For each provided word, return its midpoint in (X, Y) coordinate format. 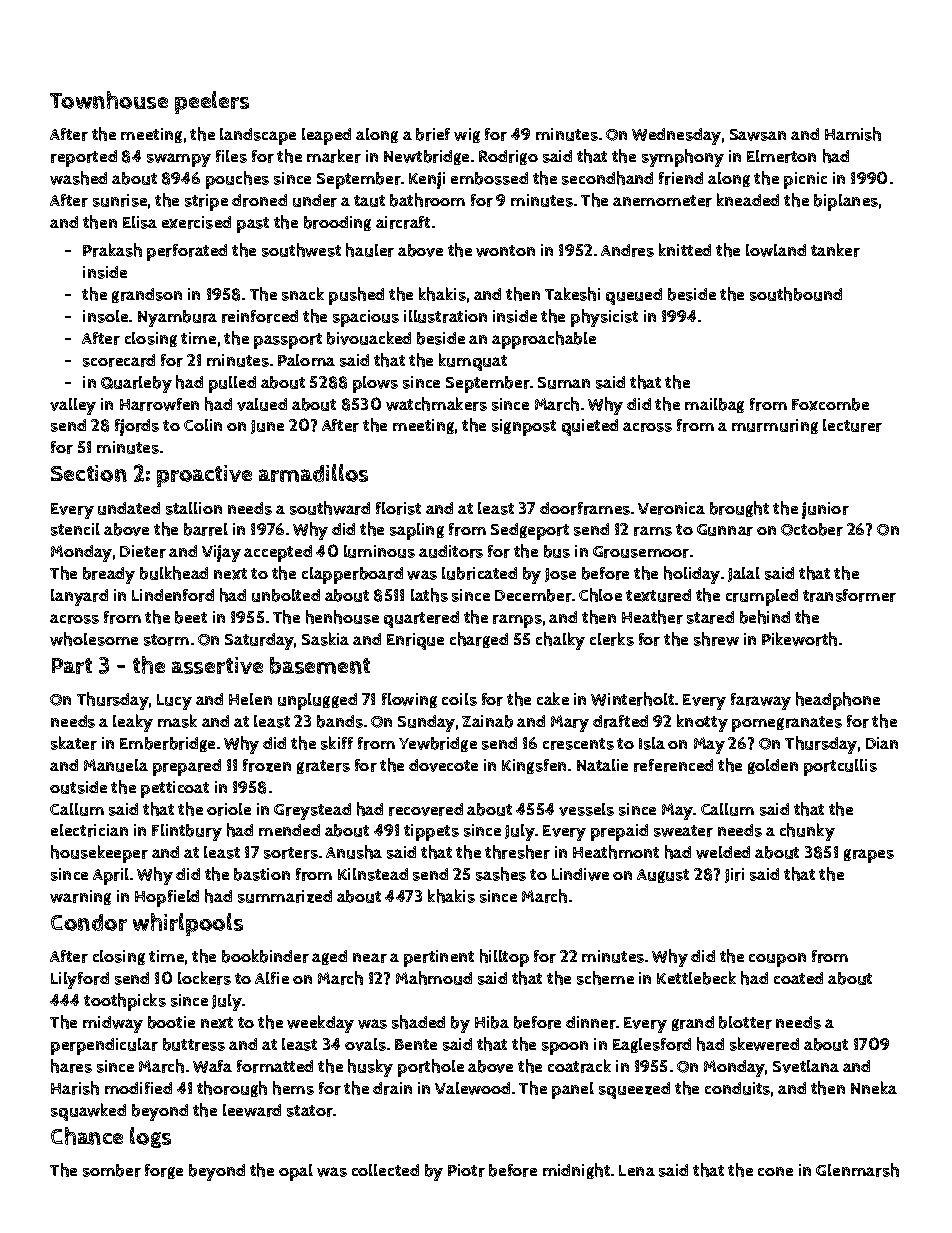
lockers (204, 978)
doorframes (585, 508)
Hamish (853, 134)
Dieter (143, 551)
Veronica (671, 508)
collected (385, 1170)
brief (433, 134)
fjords (137, 427)
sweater (683, 831)
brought (739, 509)
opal (296, 1172)
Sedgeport (530, 531)
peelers (212, 102)
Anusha (354, 852)
